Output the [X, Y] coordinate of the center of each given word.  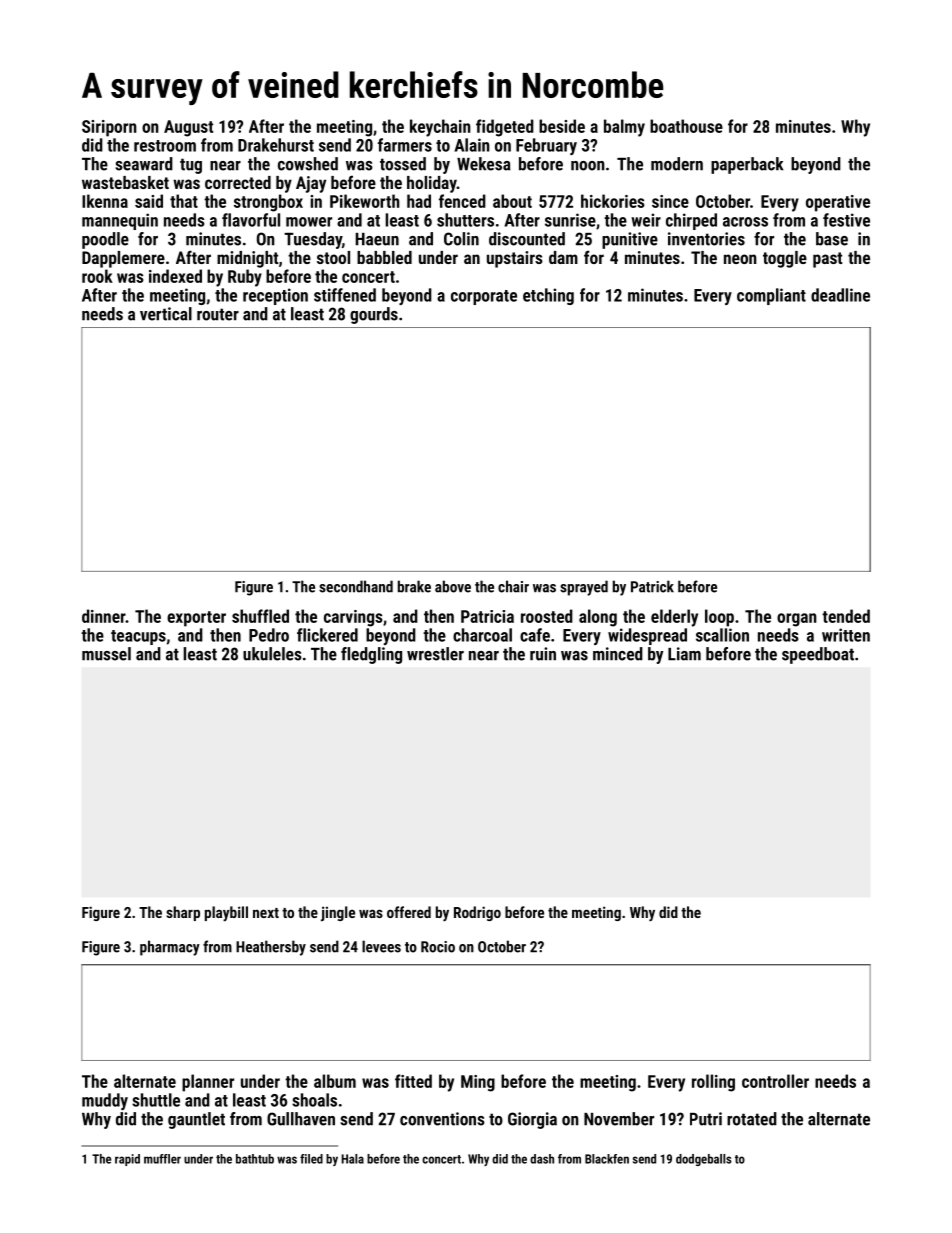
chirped [691, 221]
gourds [374, 315]
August [188, 128]
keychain [440, 128]
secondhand [356, 586]
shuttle [156, 1100]
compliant [771, 296]
